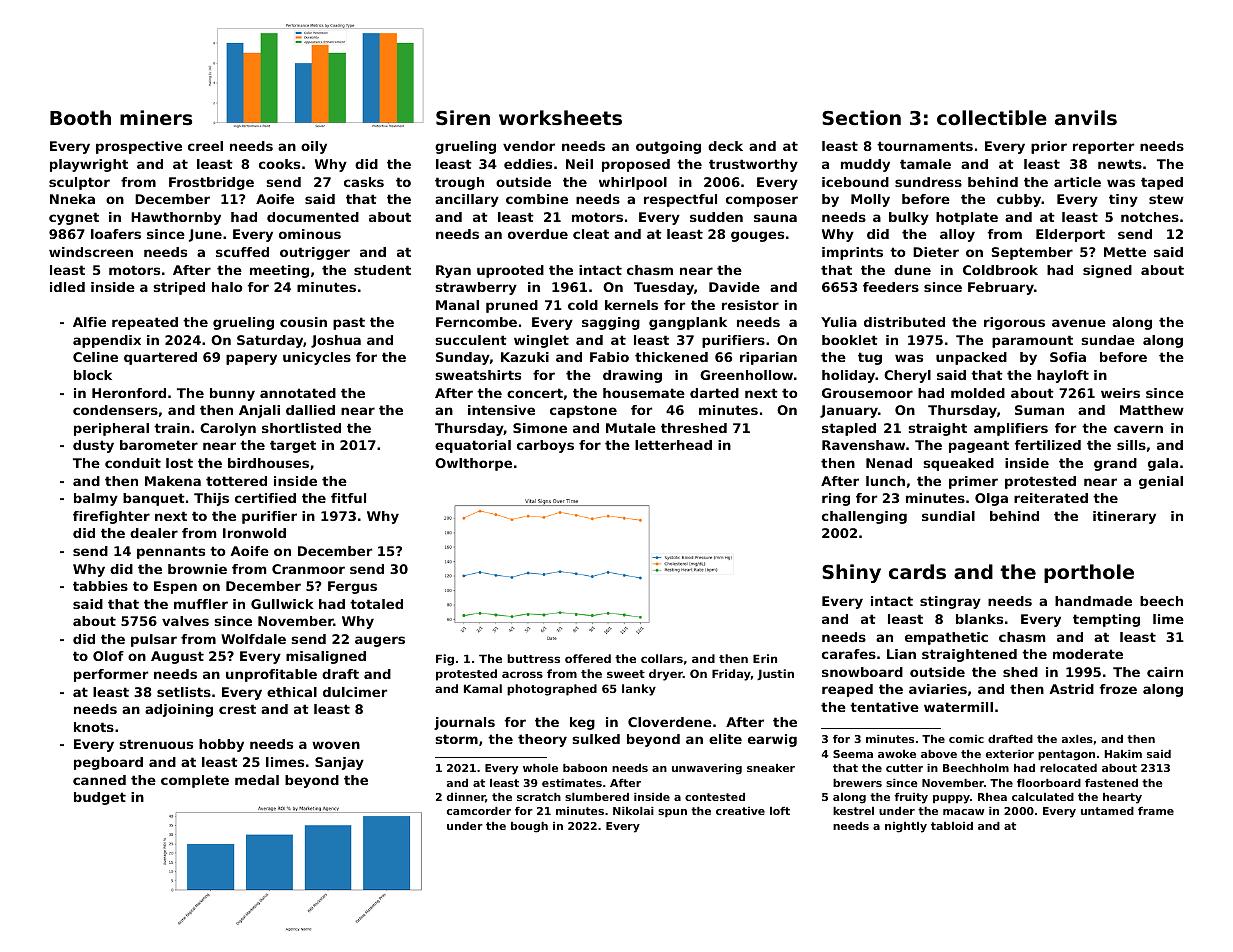 The width and height of the page is (1233, 952). I want to click on tempting, so click(1106, 620).
